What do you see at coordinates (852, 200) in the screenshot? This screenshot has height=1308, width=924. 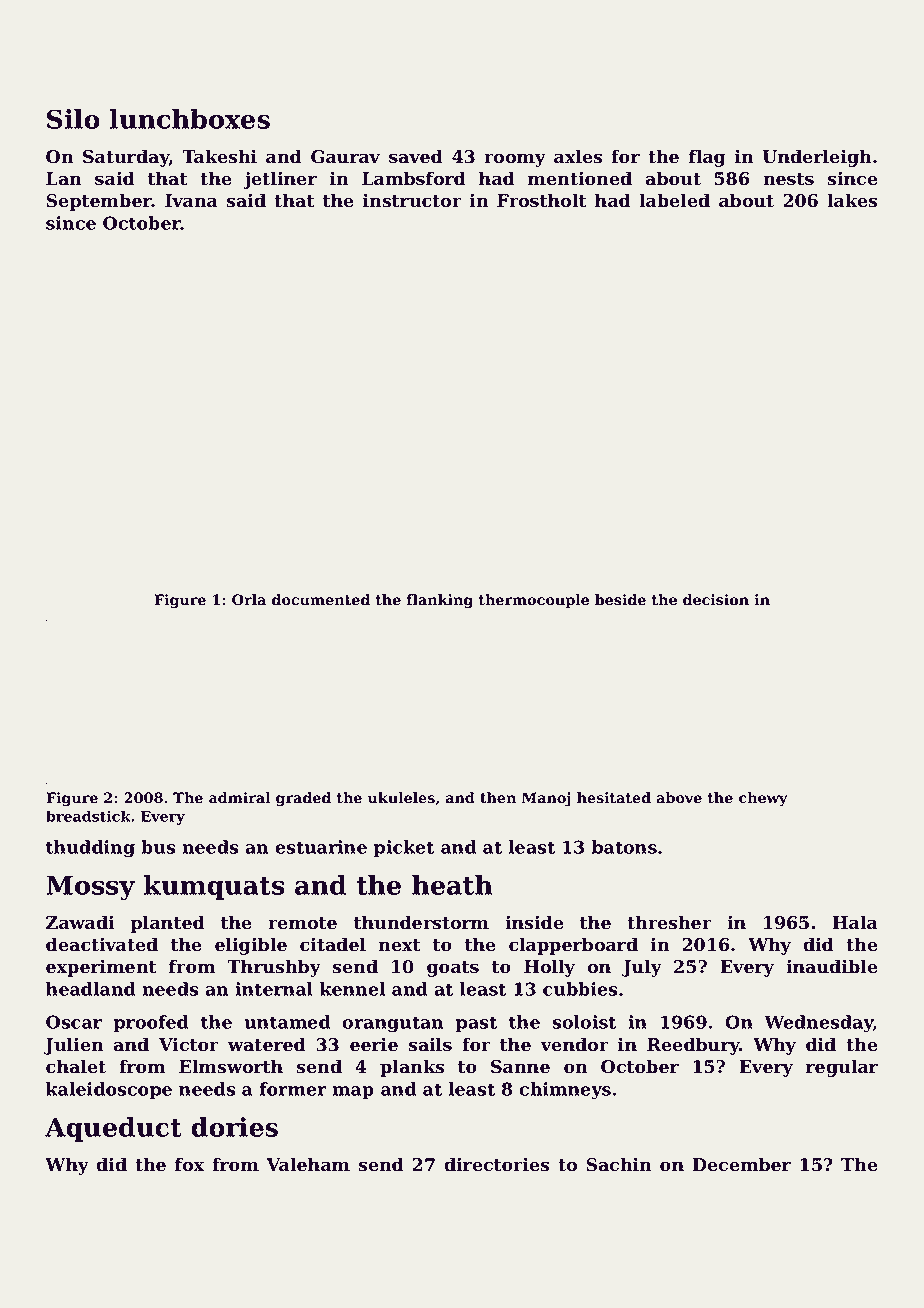 I see `lakes` at bounding box center [852, 200].
